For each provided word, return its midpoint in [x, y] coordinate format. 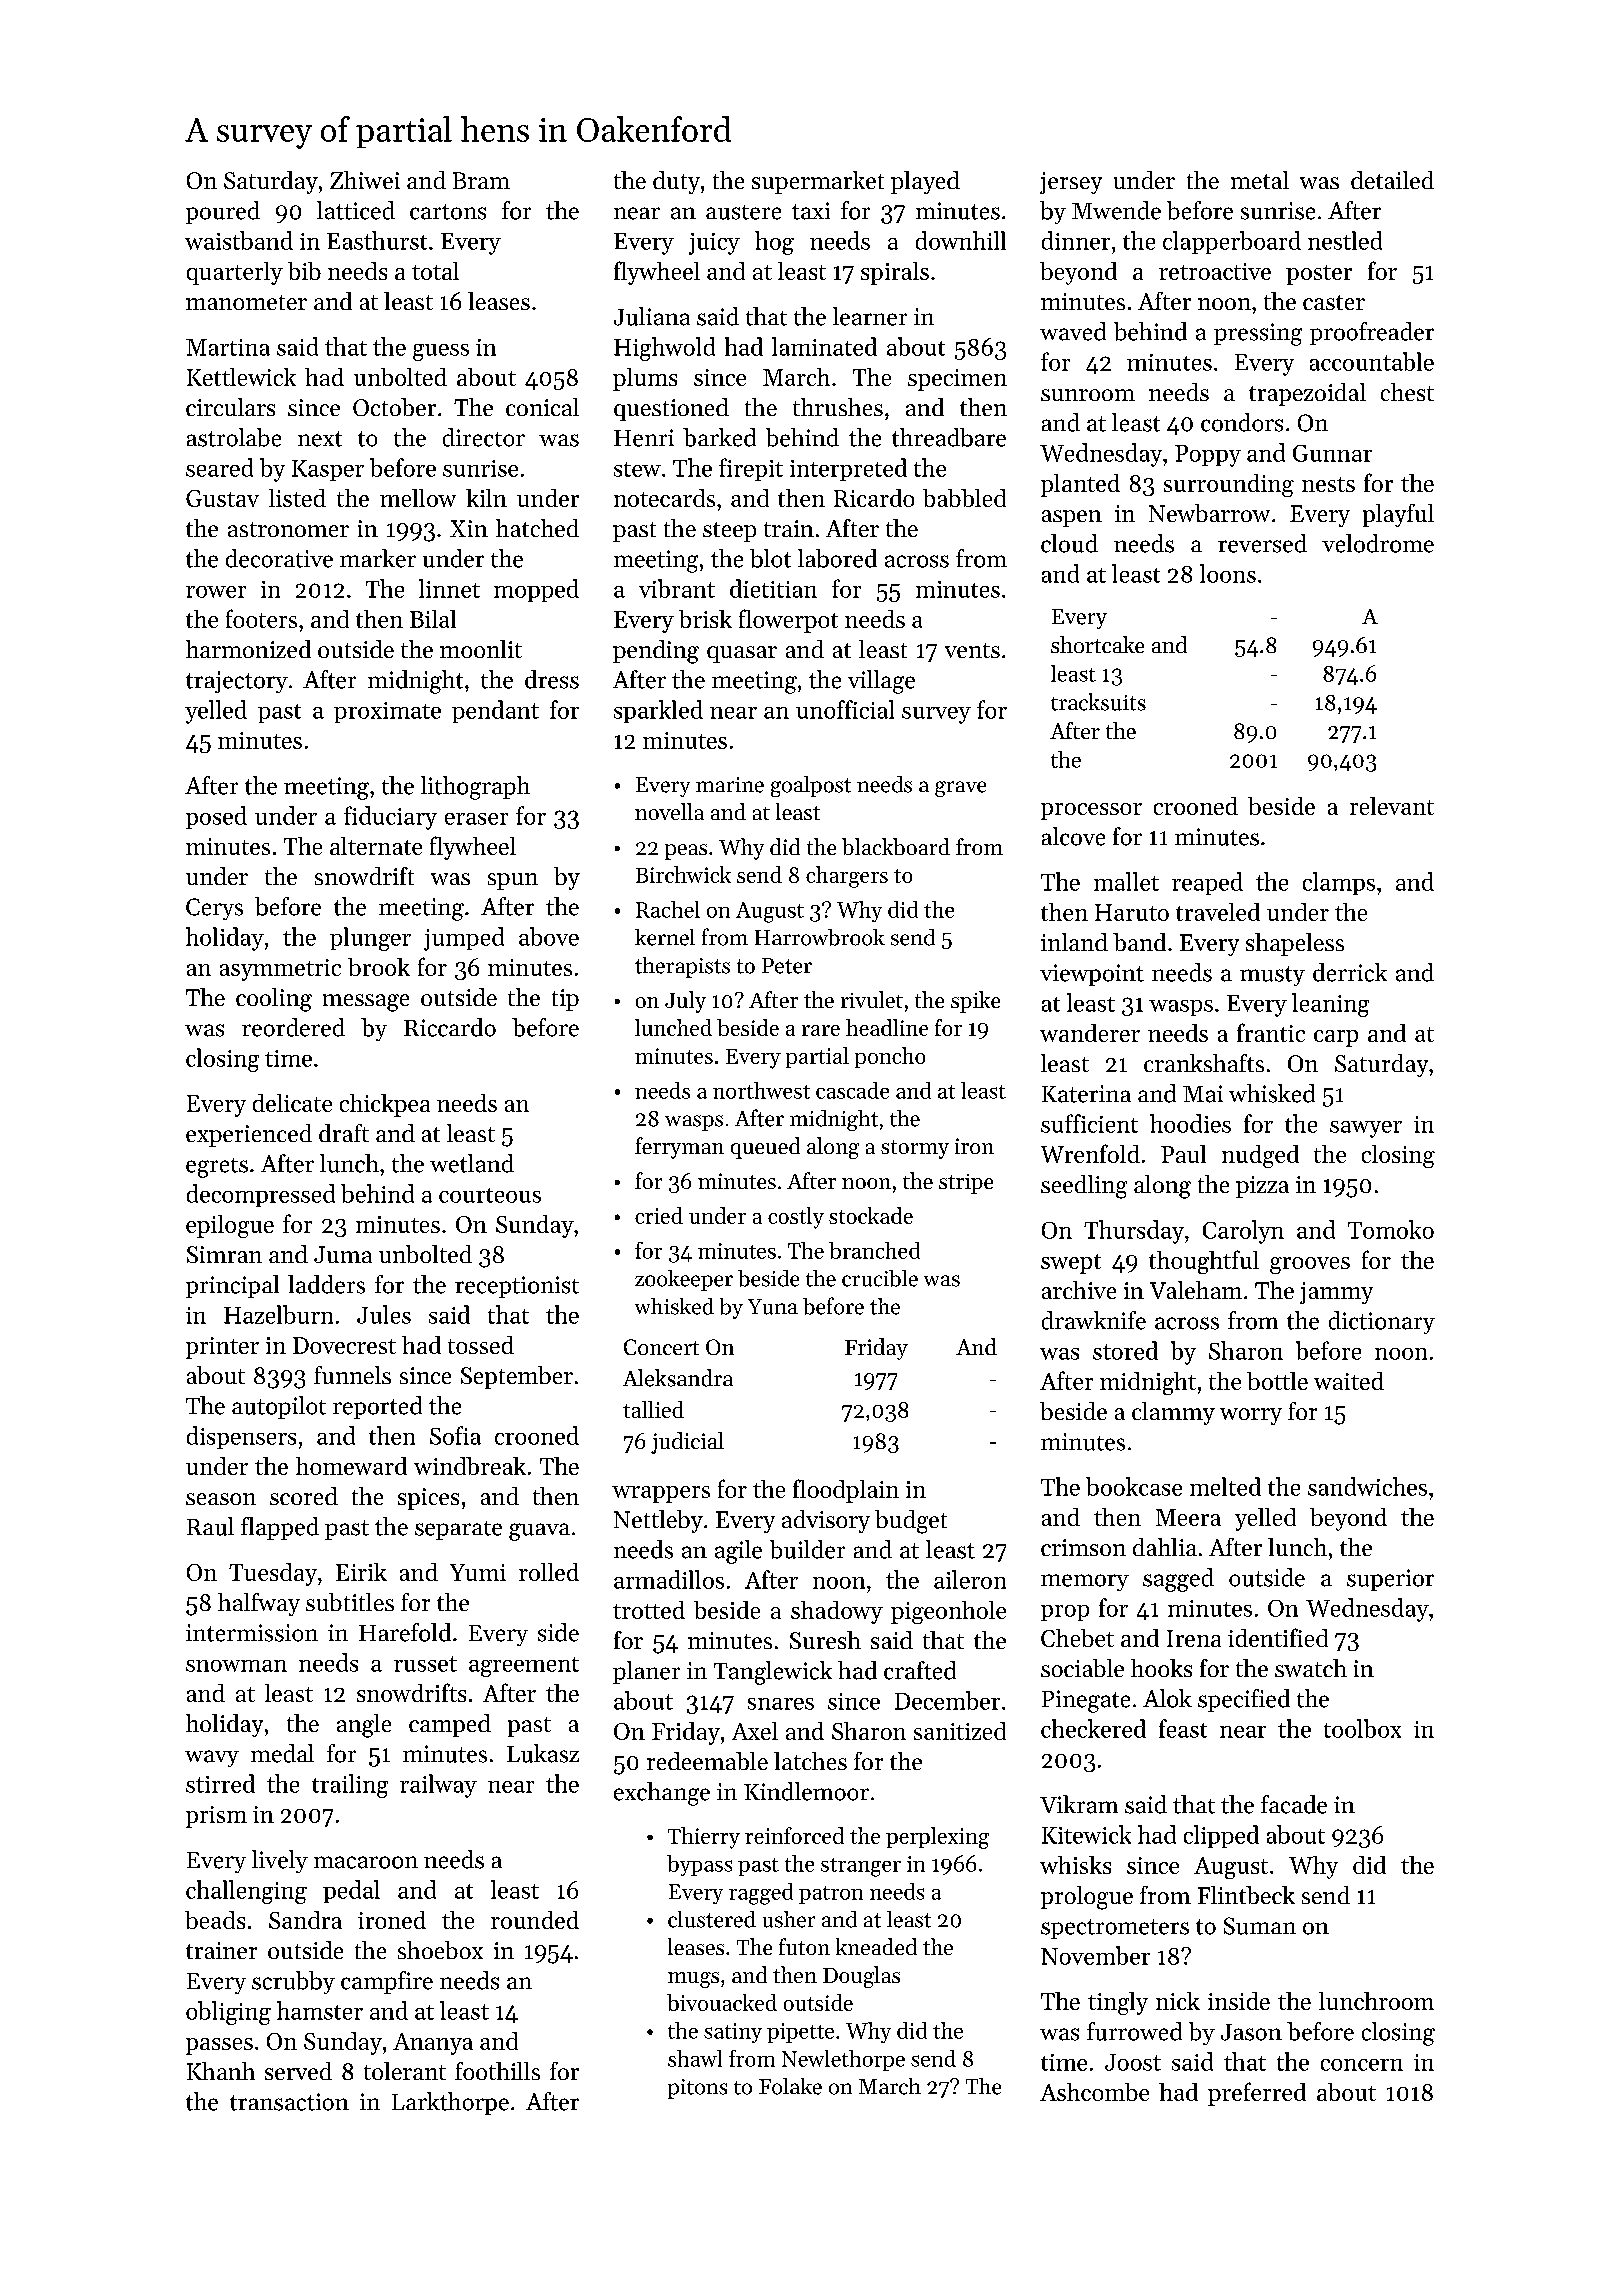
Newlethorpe [843, 2060]
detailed [1392, 180]
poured [223, 212]
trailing [350, 1786]
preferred [1257, 2094]
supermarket [818, 182]
